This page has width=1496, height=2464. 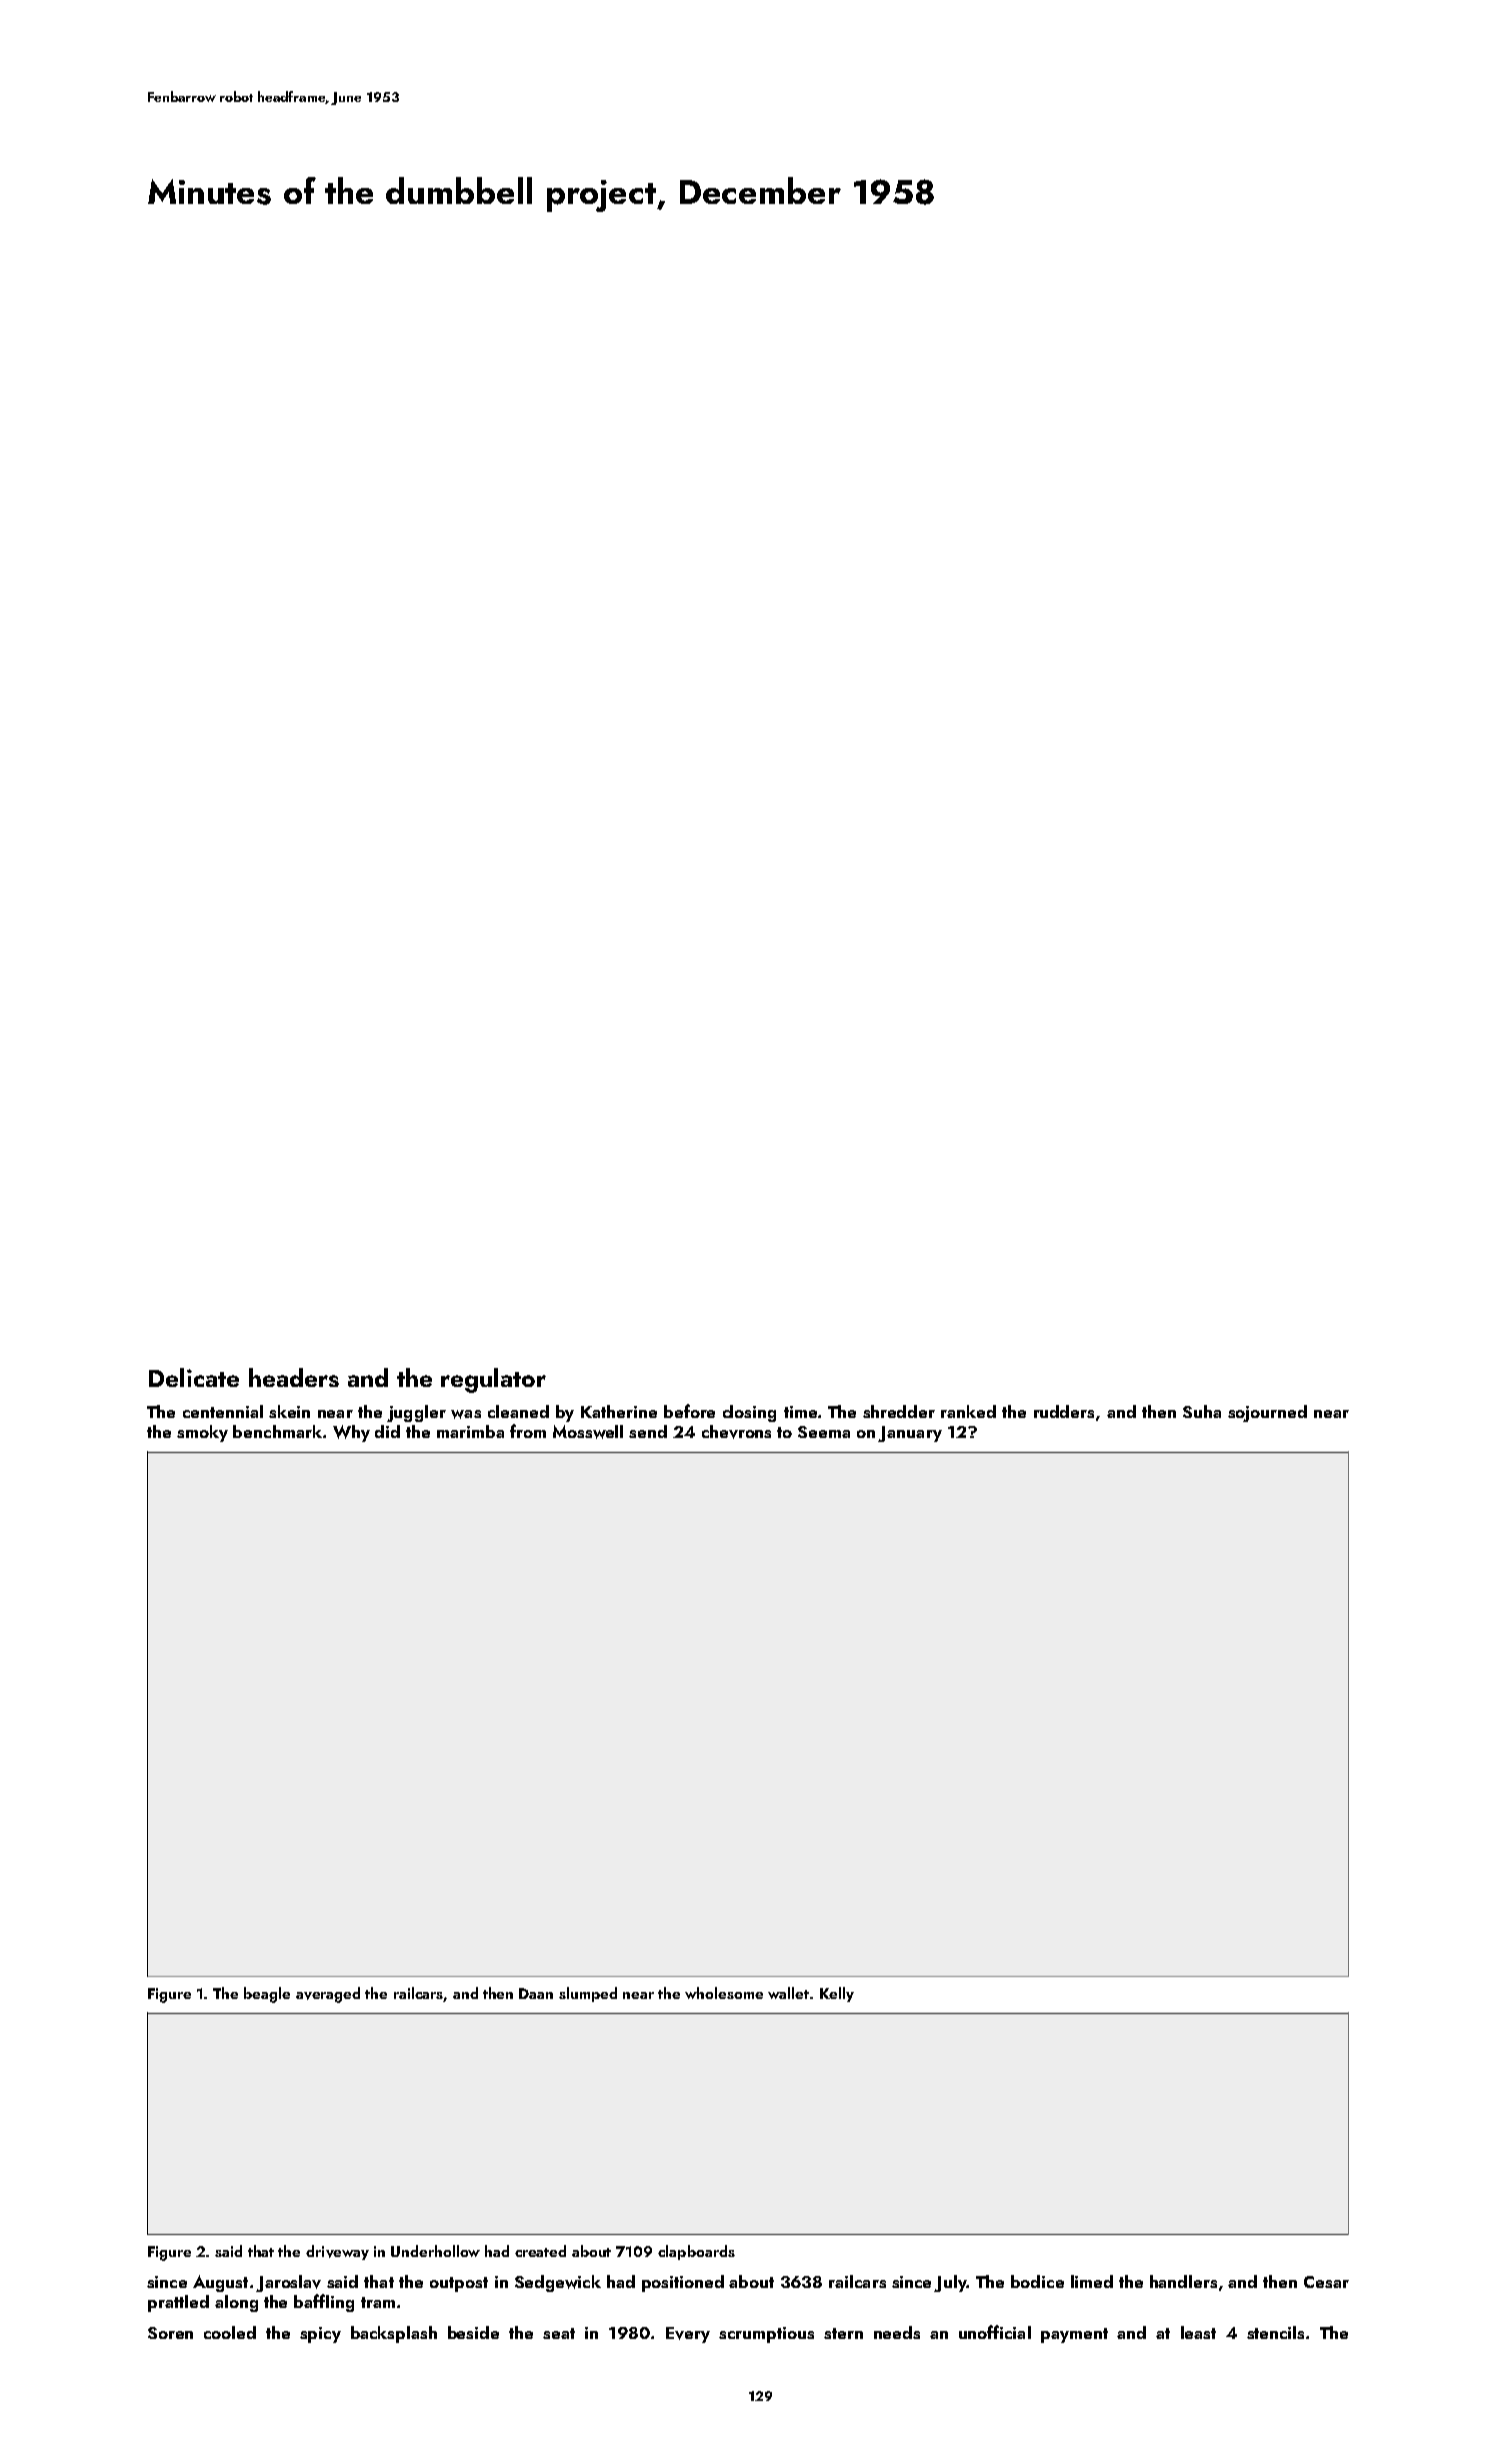 What do you see at coordinates (696, 2252) in the page?
I see `clapboards` at bounding box center [696, 2252].
